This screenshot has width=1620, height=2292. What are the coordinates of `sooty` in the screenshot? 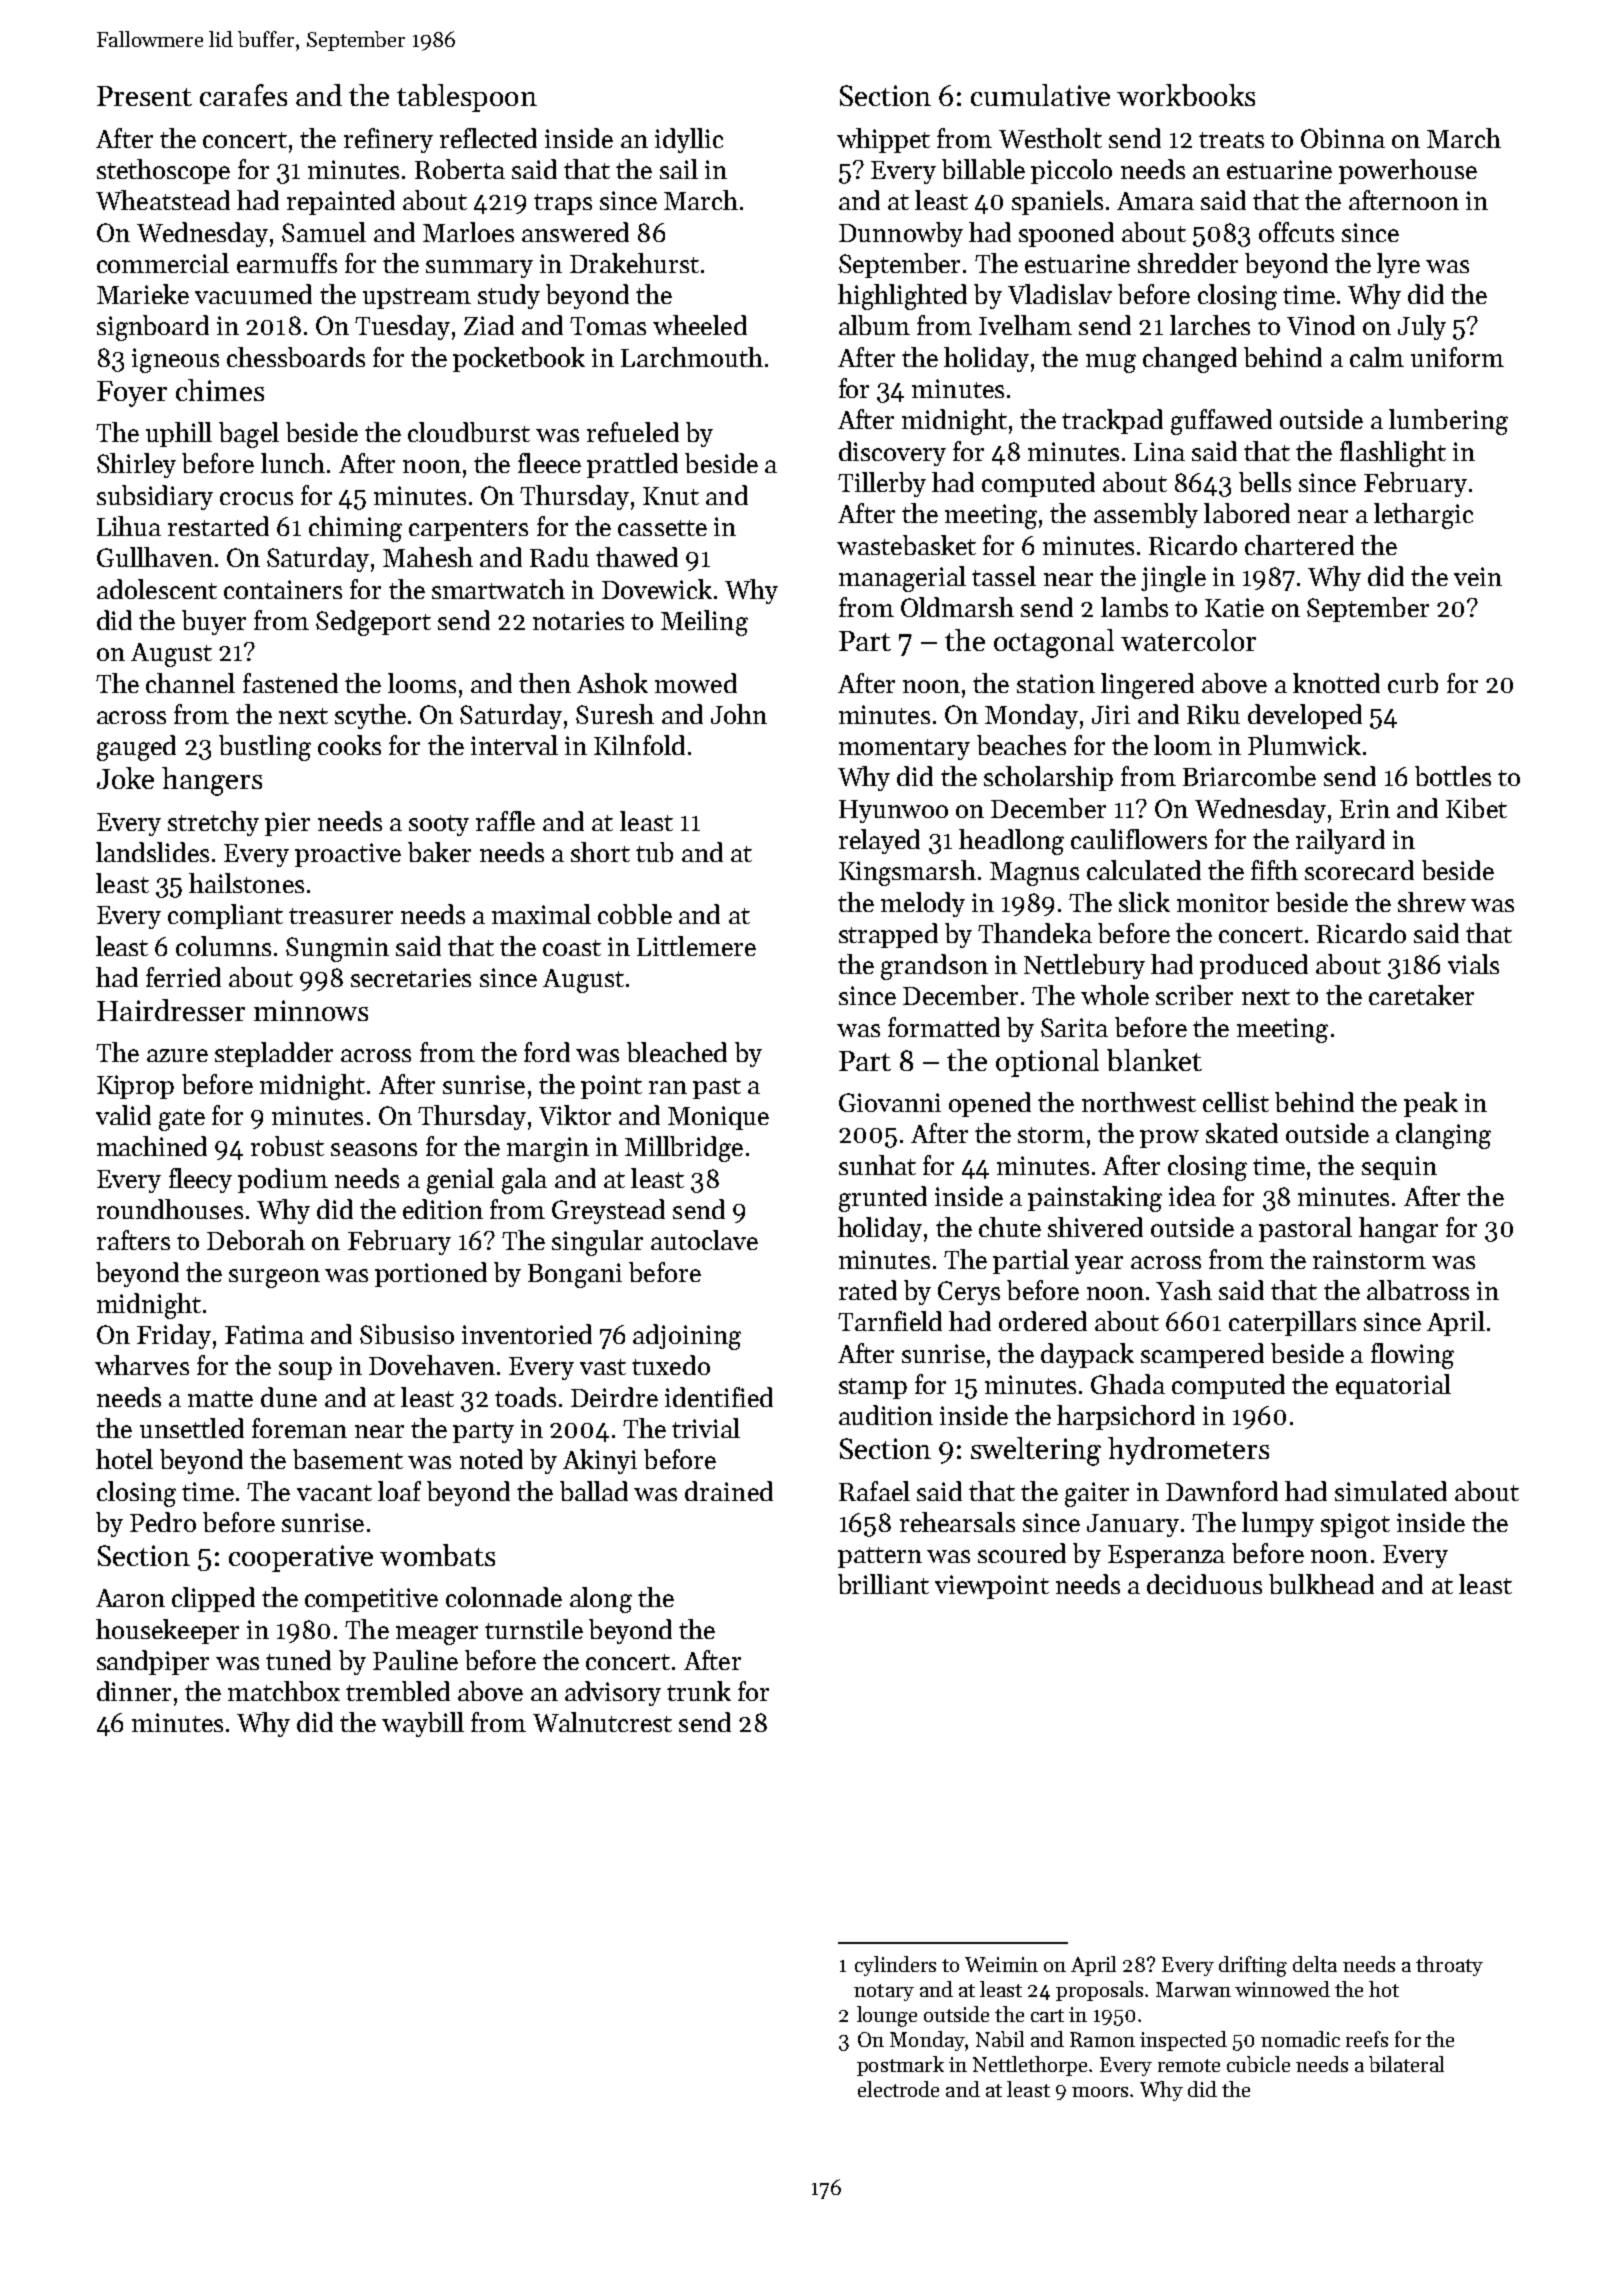 It's located at (439, 825).
